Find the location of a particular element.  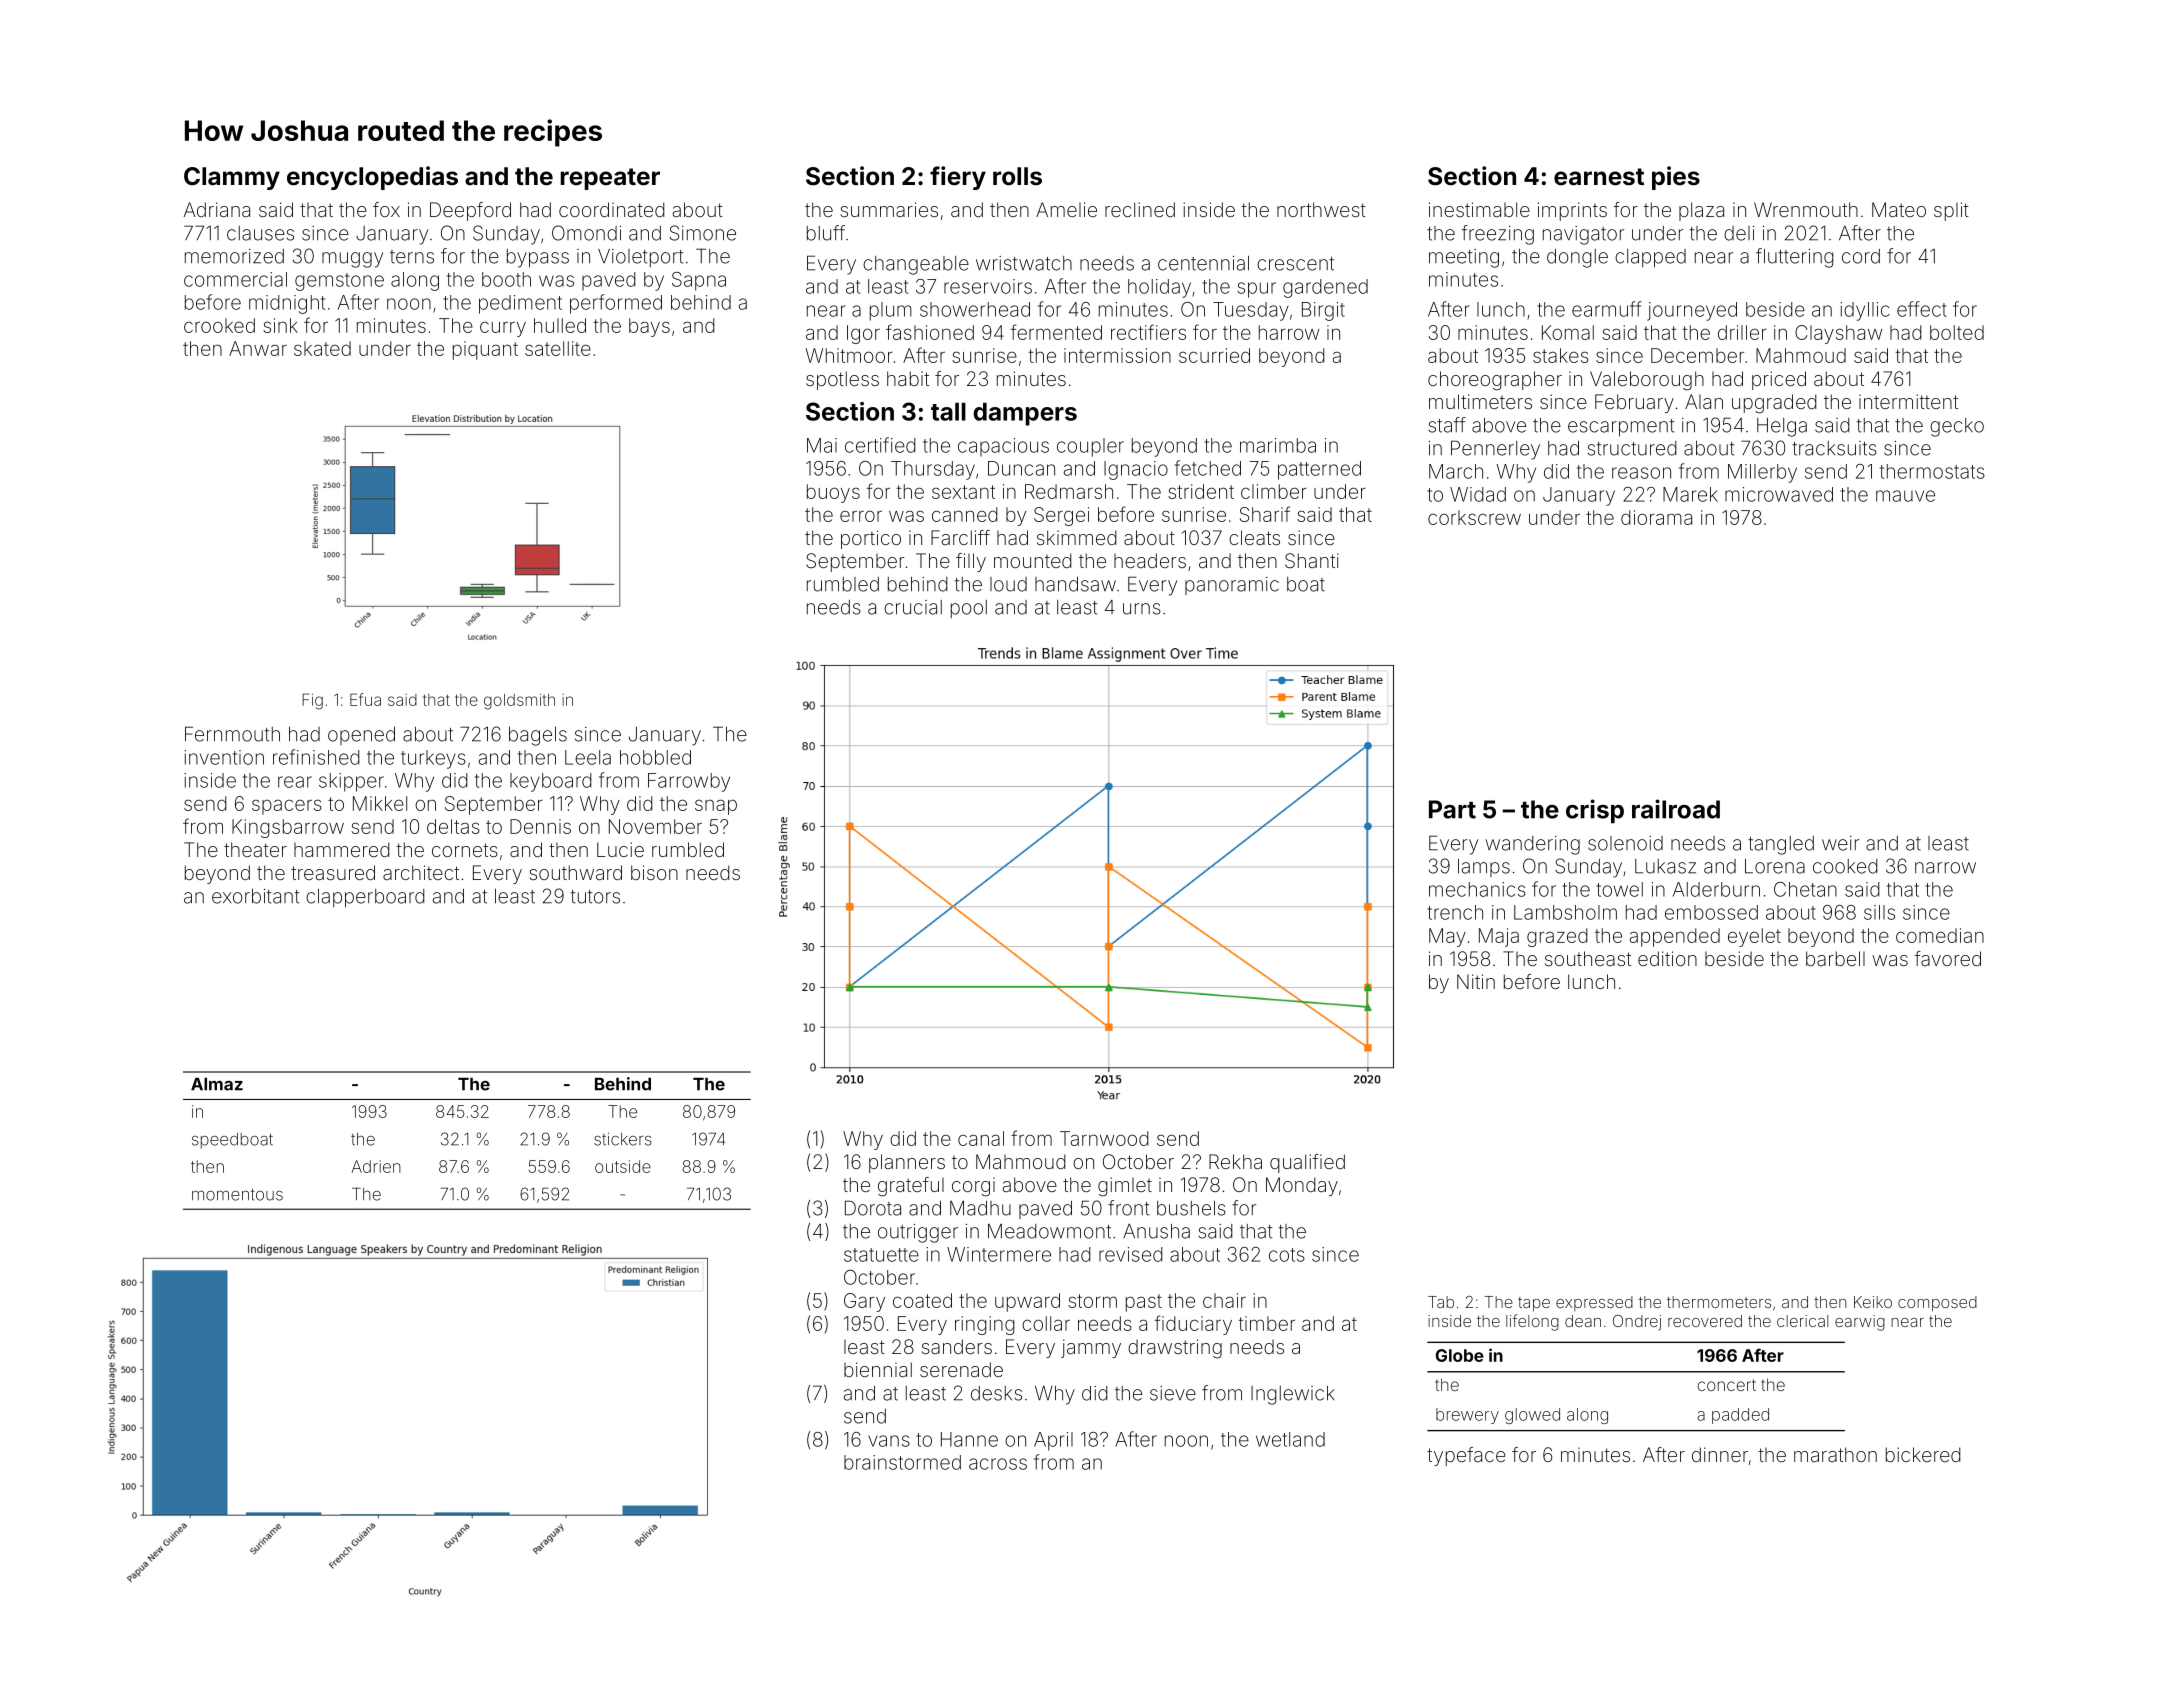

Clammy is located at coordinates (232, 178).
